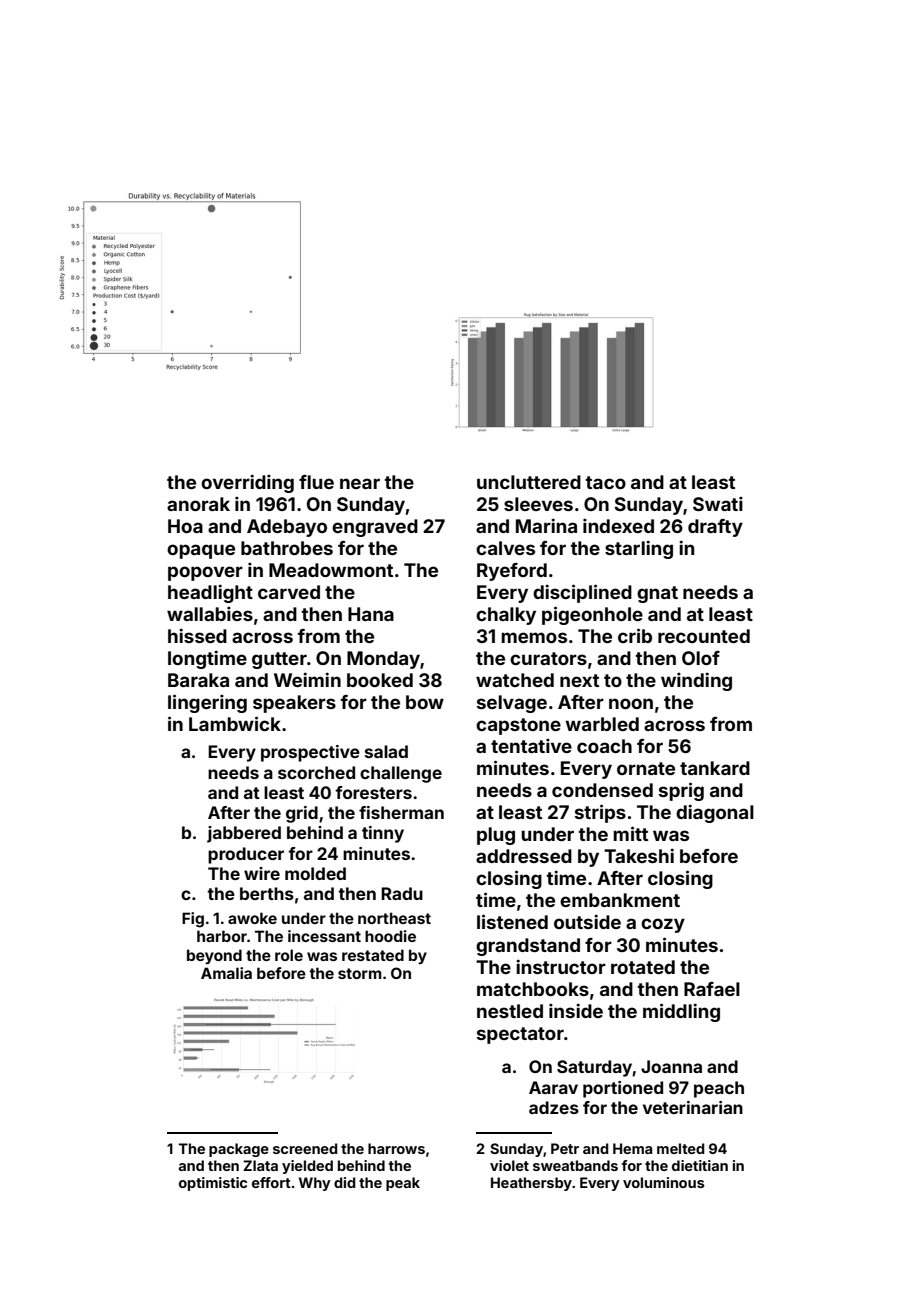 The width and height of the screenshot is (922, 1308). What do you see at coordinates (606, 482) in the screenshot?
I see `taco` at bounding box center [606, 482].
